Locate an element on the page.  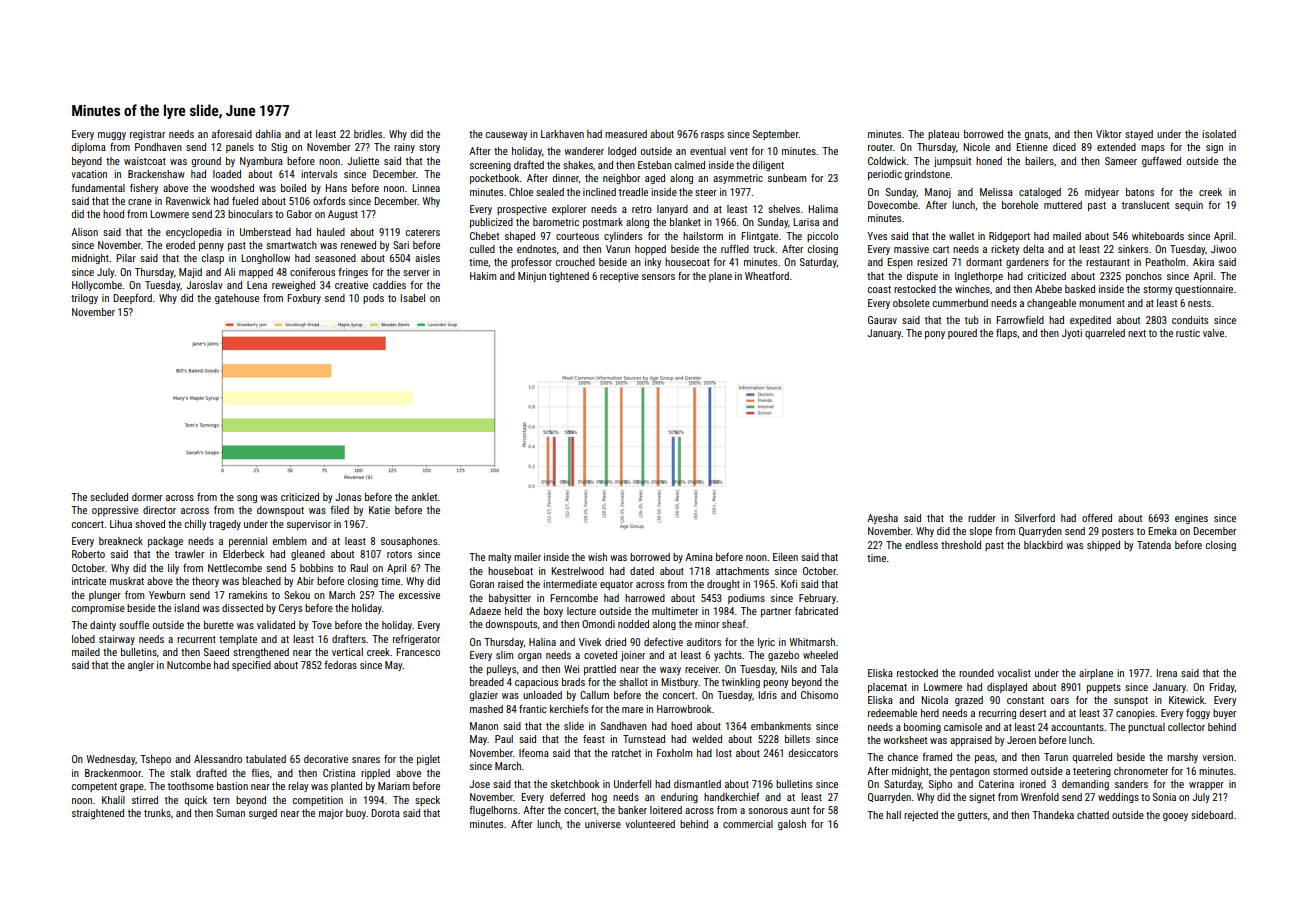
commercial is located at coordinates (748, 824).
